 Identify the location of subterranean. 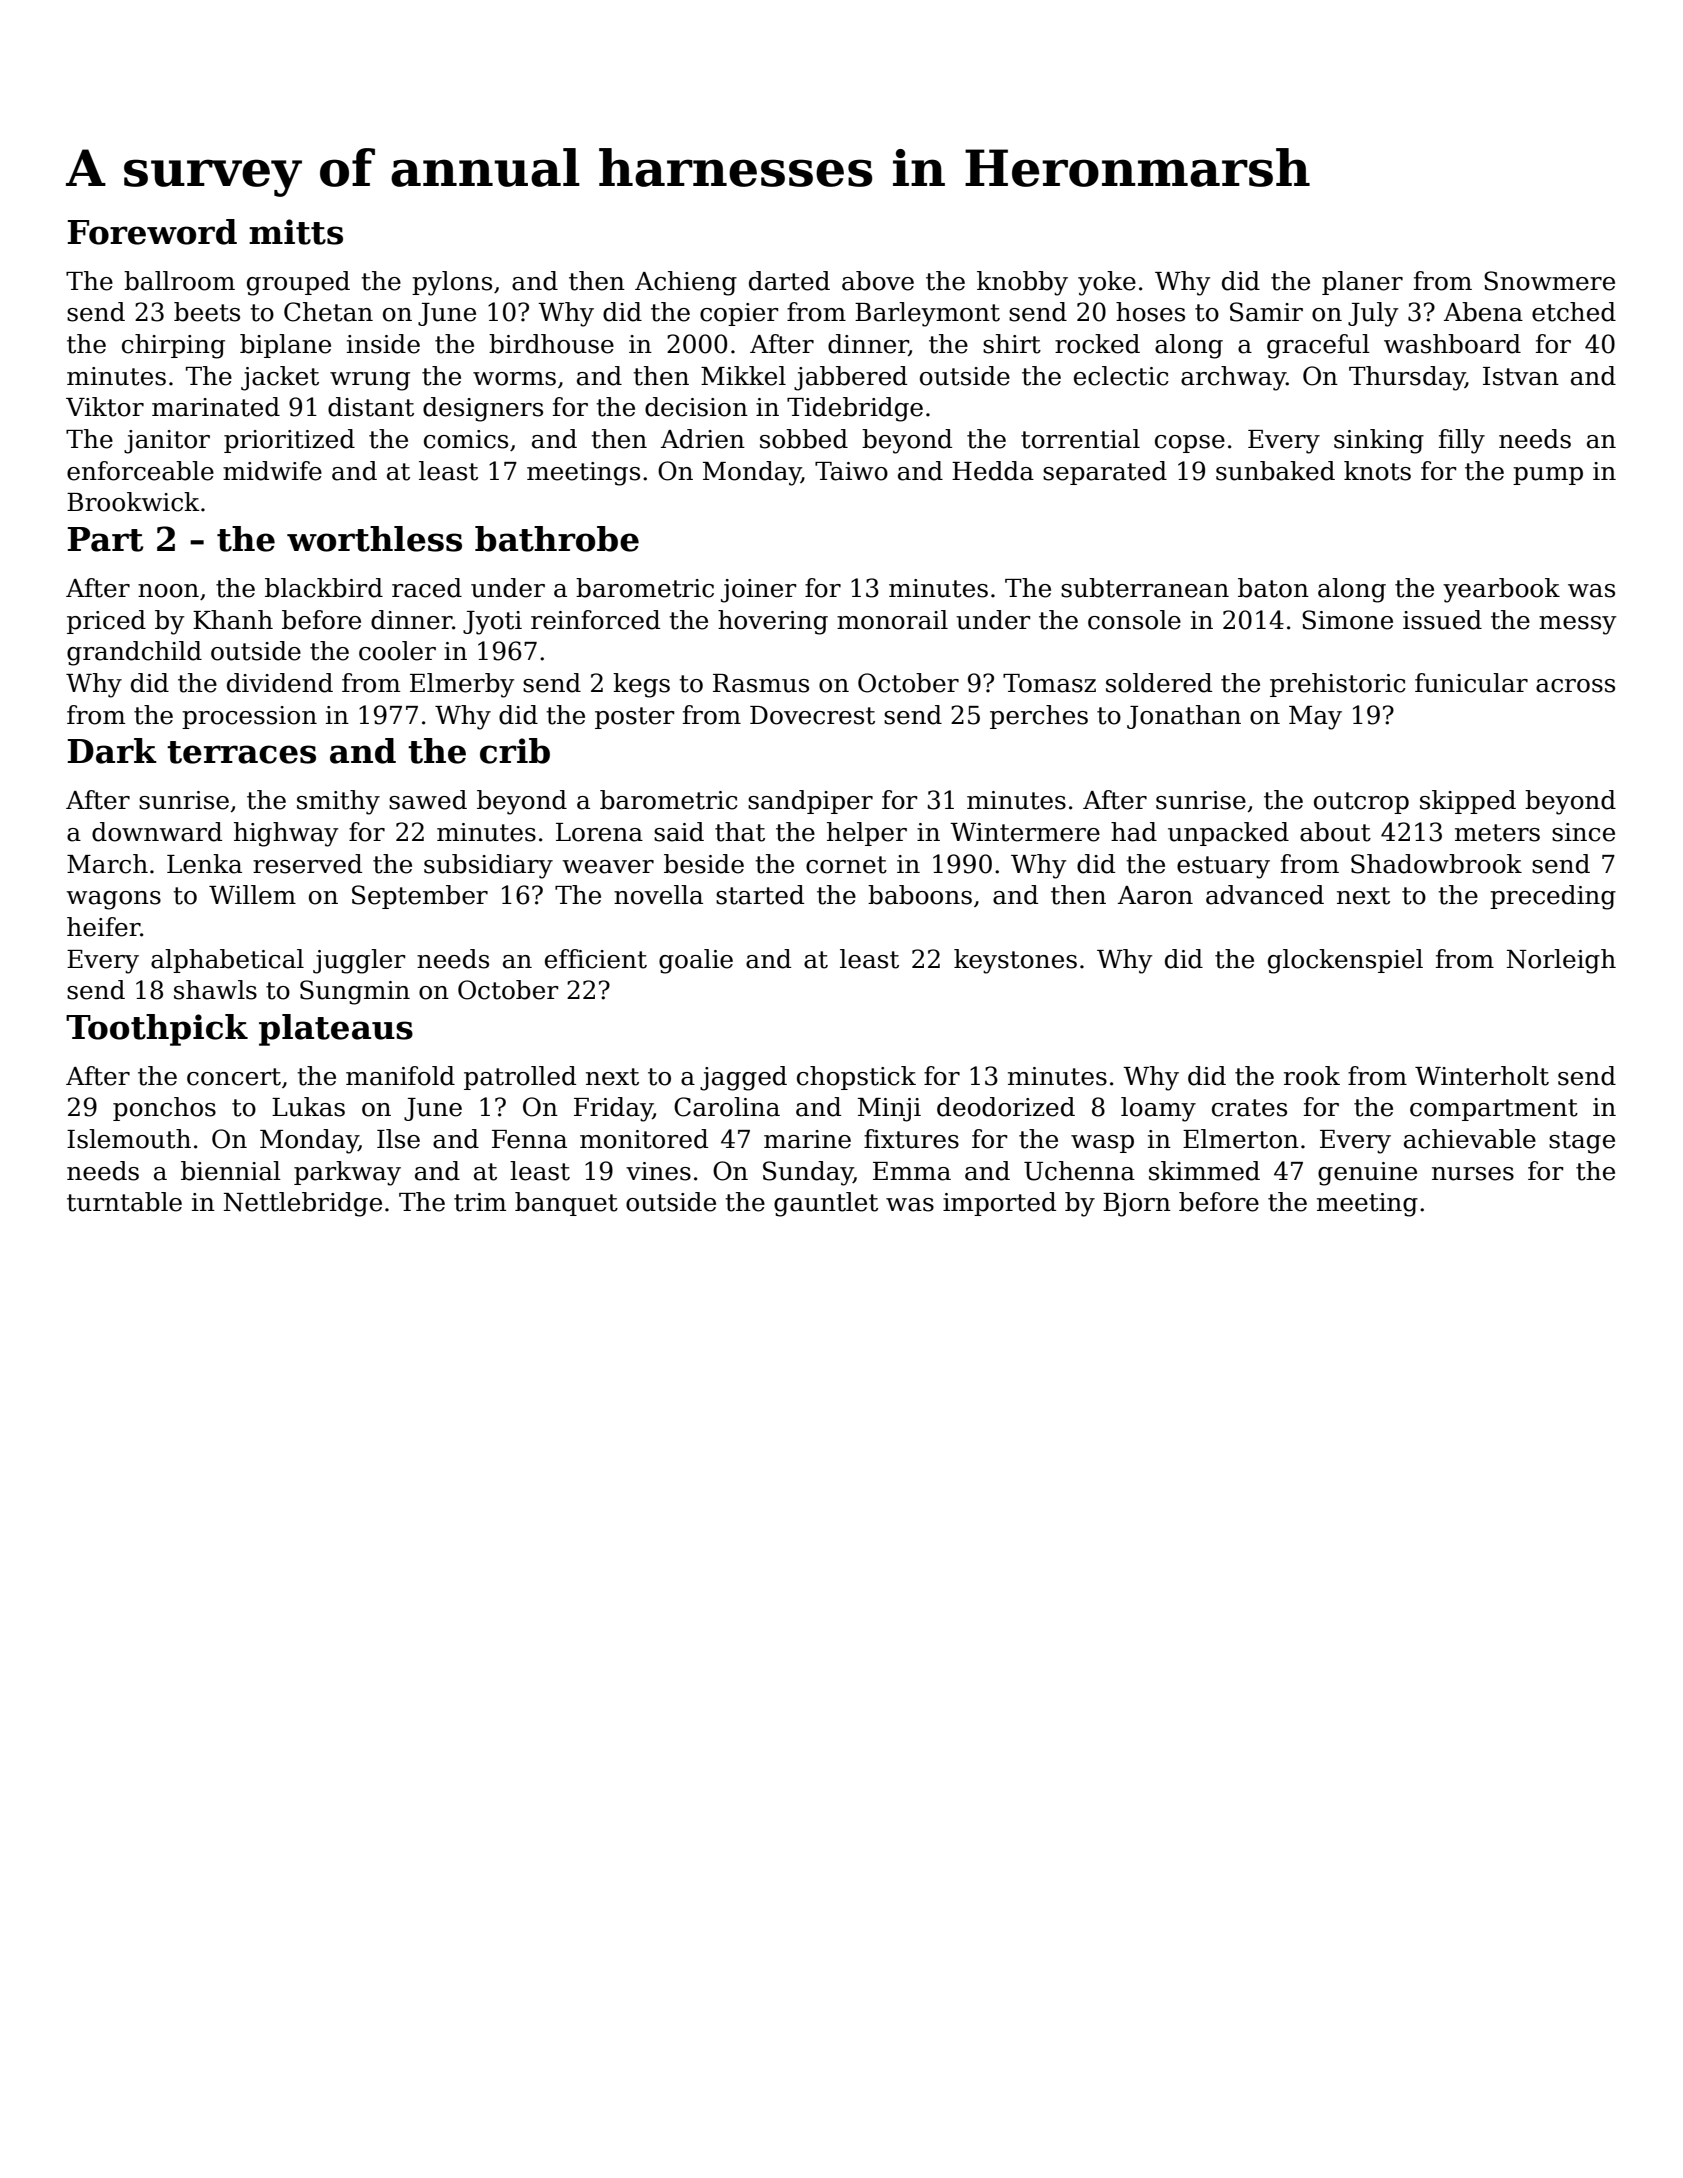
(1145, 588).
